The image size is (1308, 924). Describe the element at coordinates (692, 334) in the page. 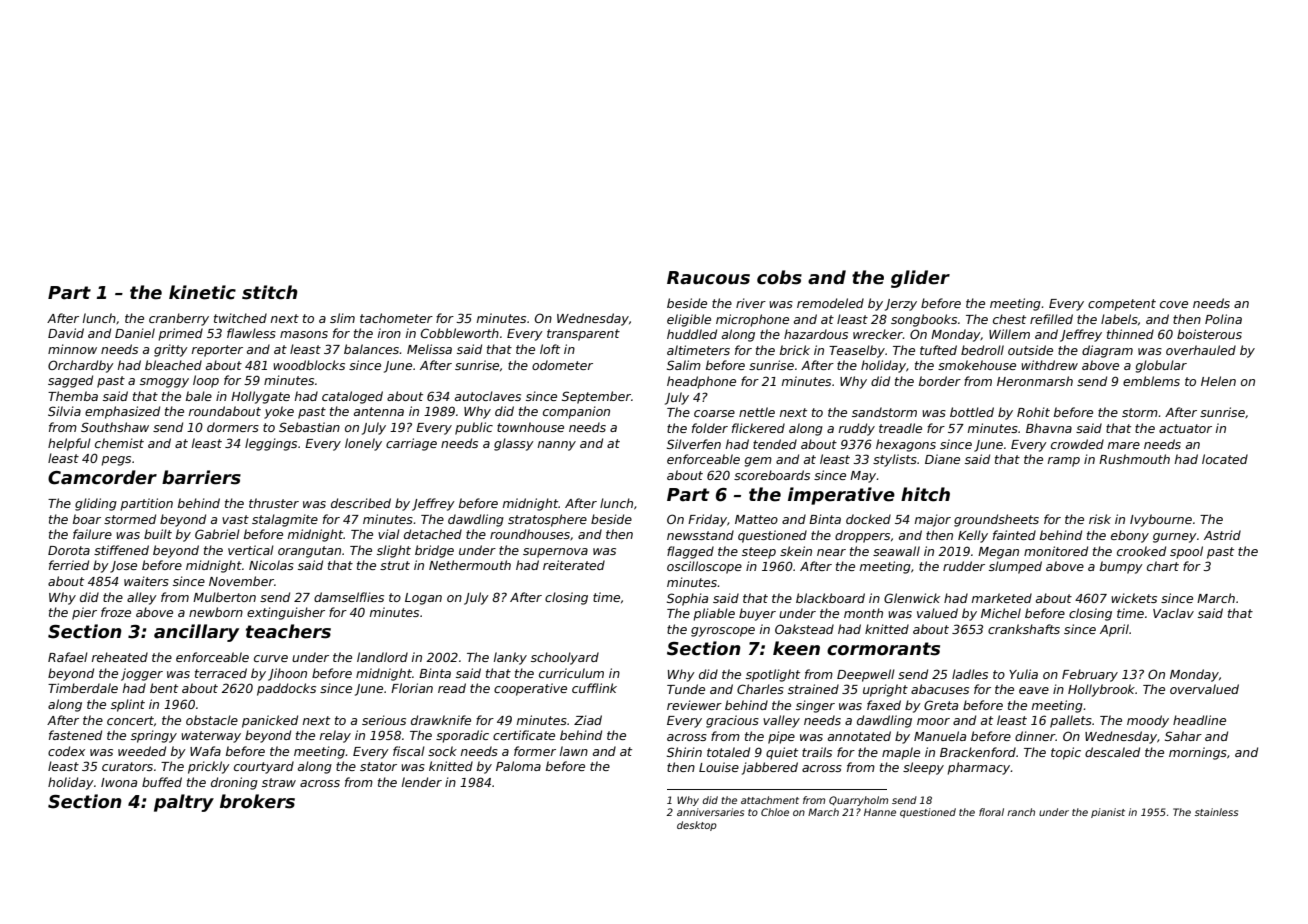

I see `huddled` at that location.
